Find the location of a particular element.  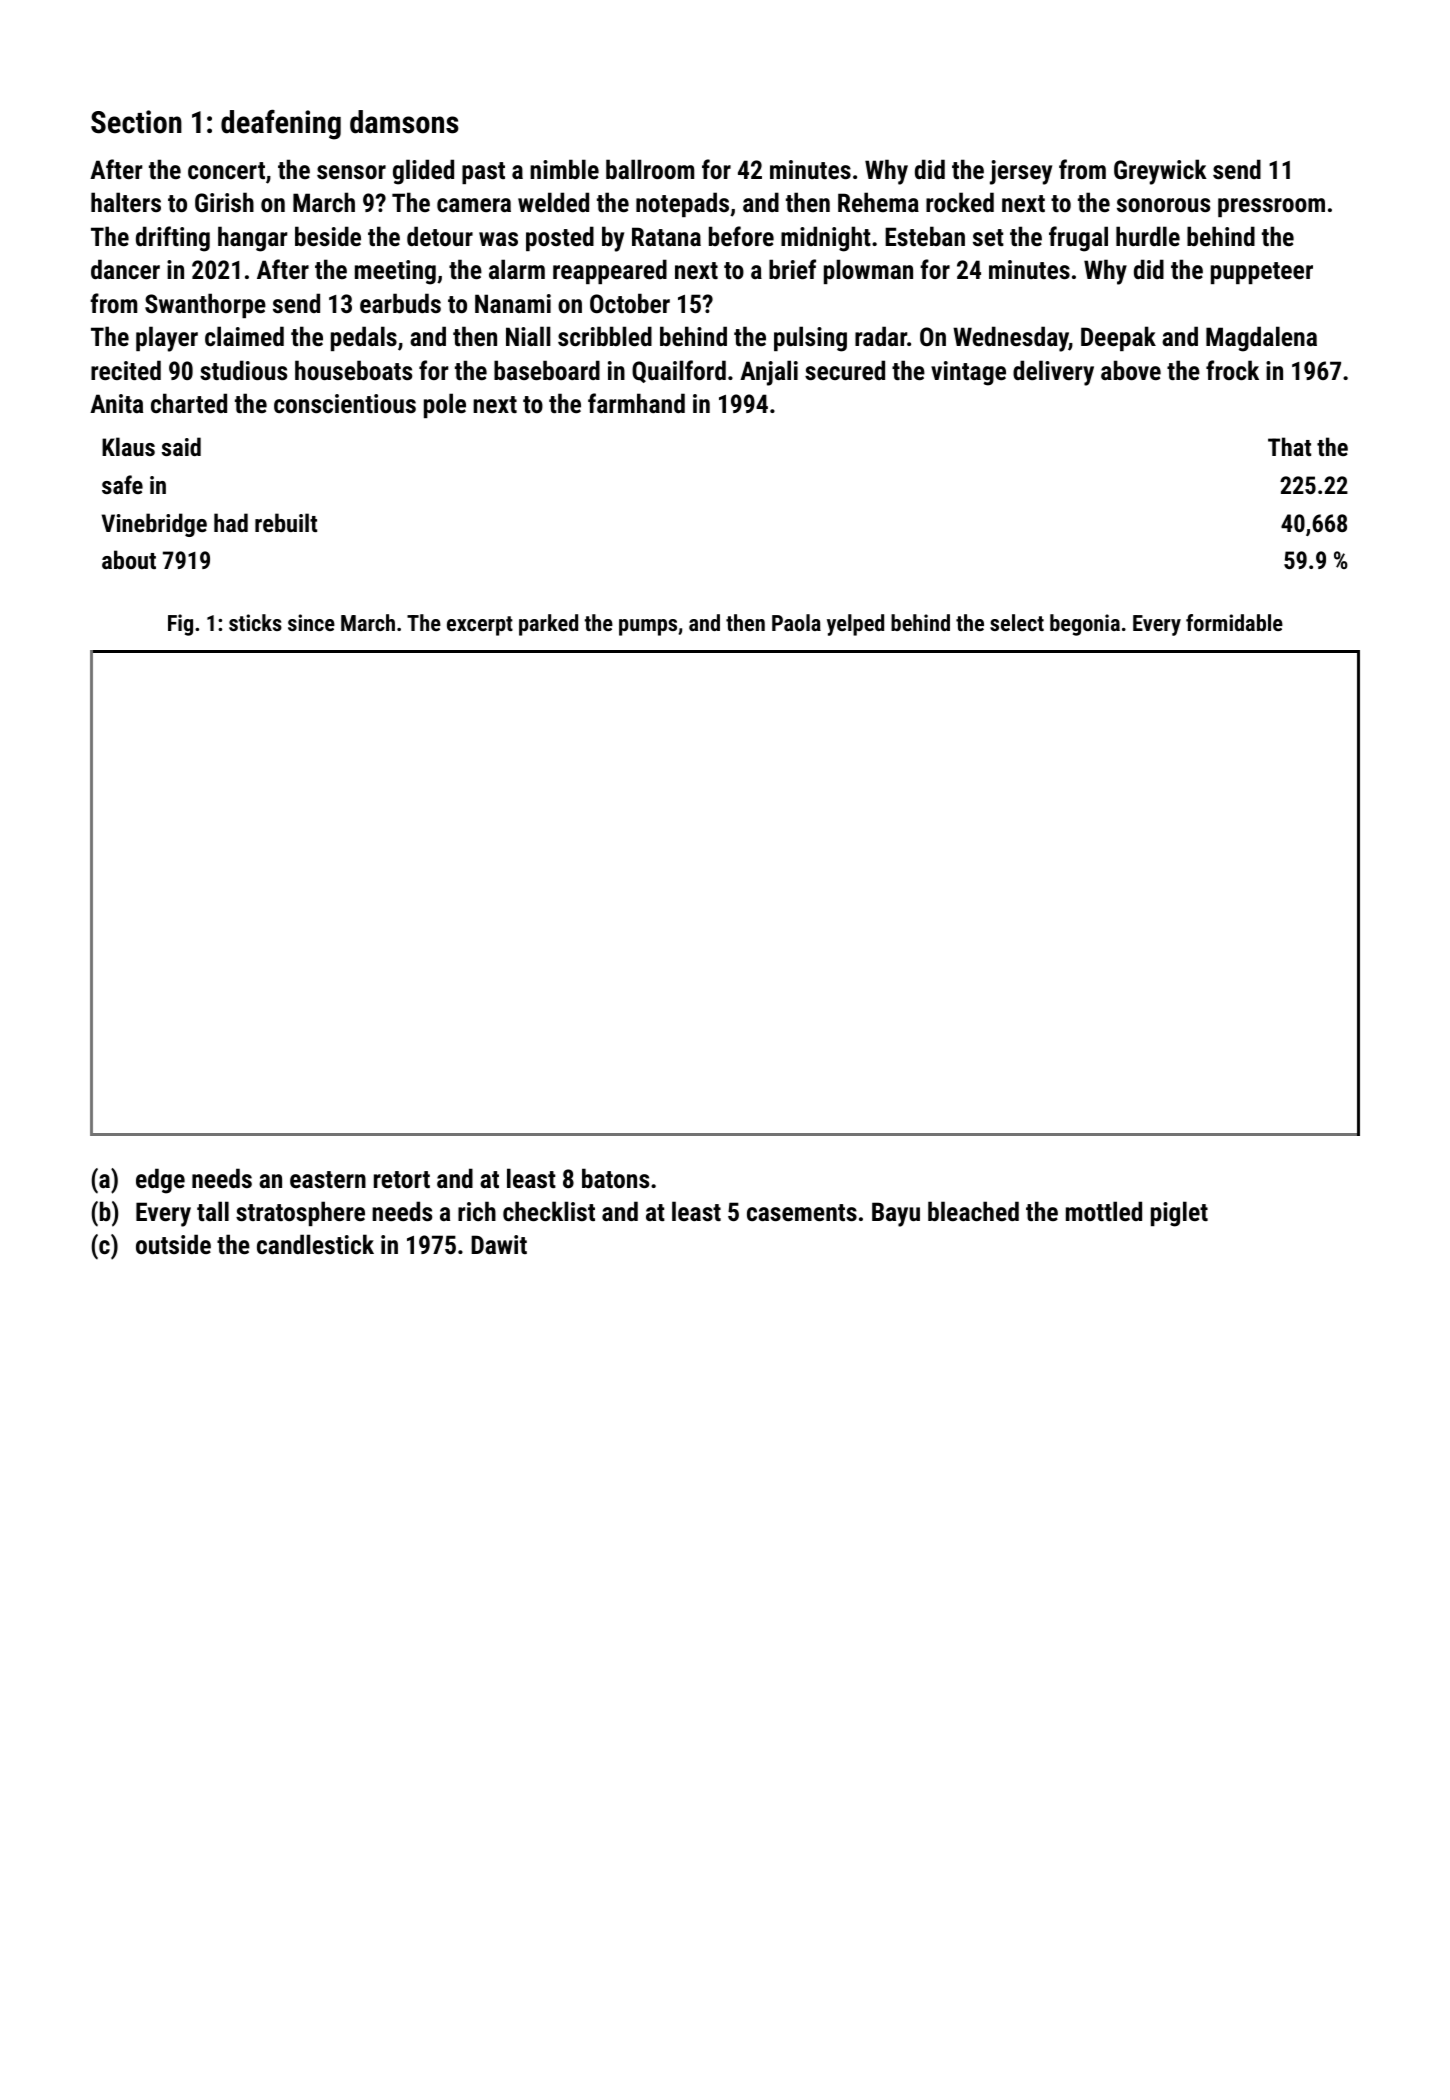

above is located at coordinates (1131, 370).
